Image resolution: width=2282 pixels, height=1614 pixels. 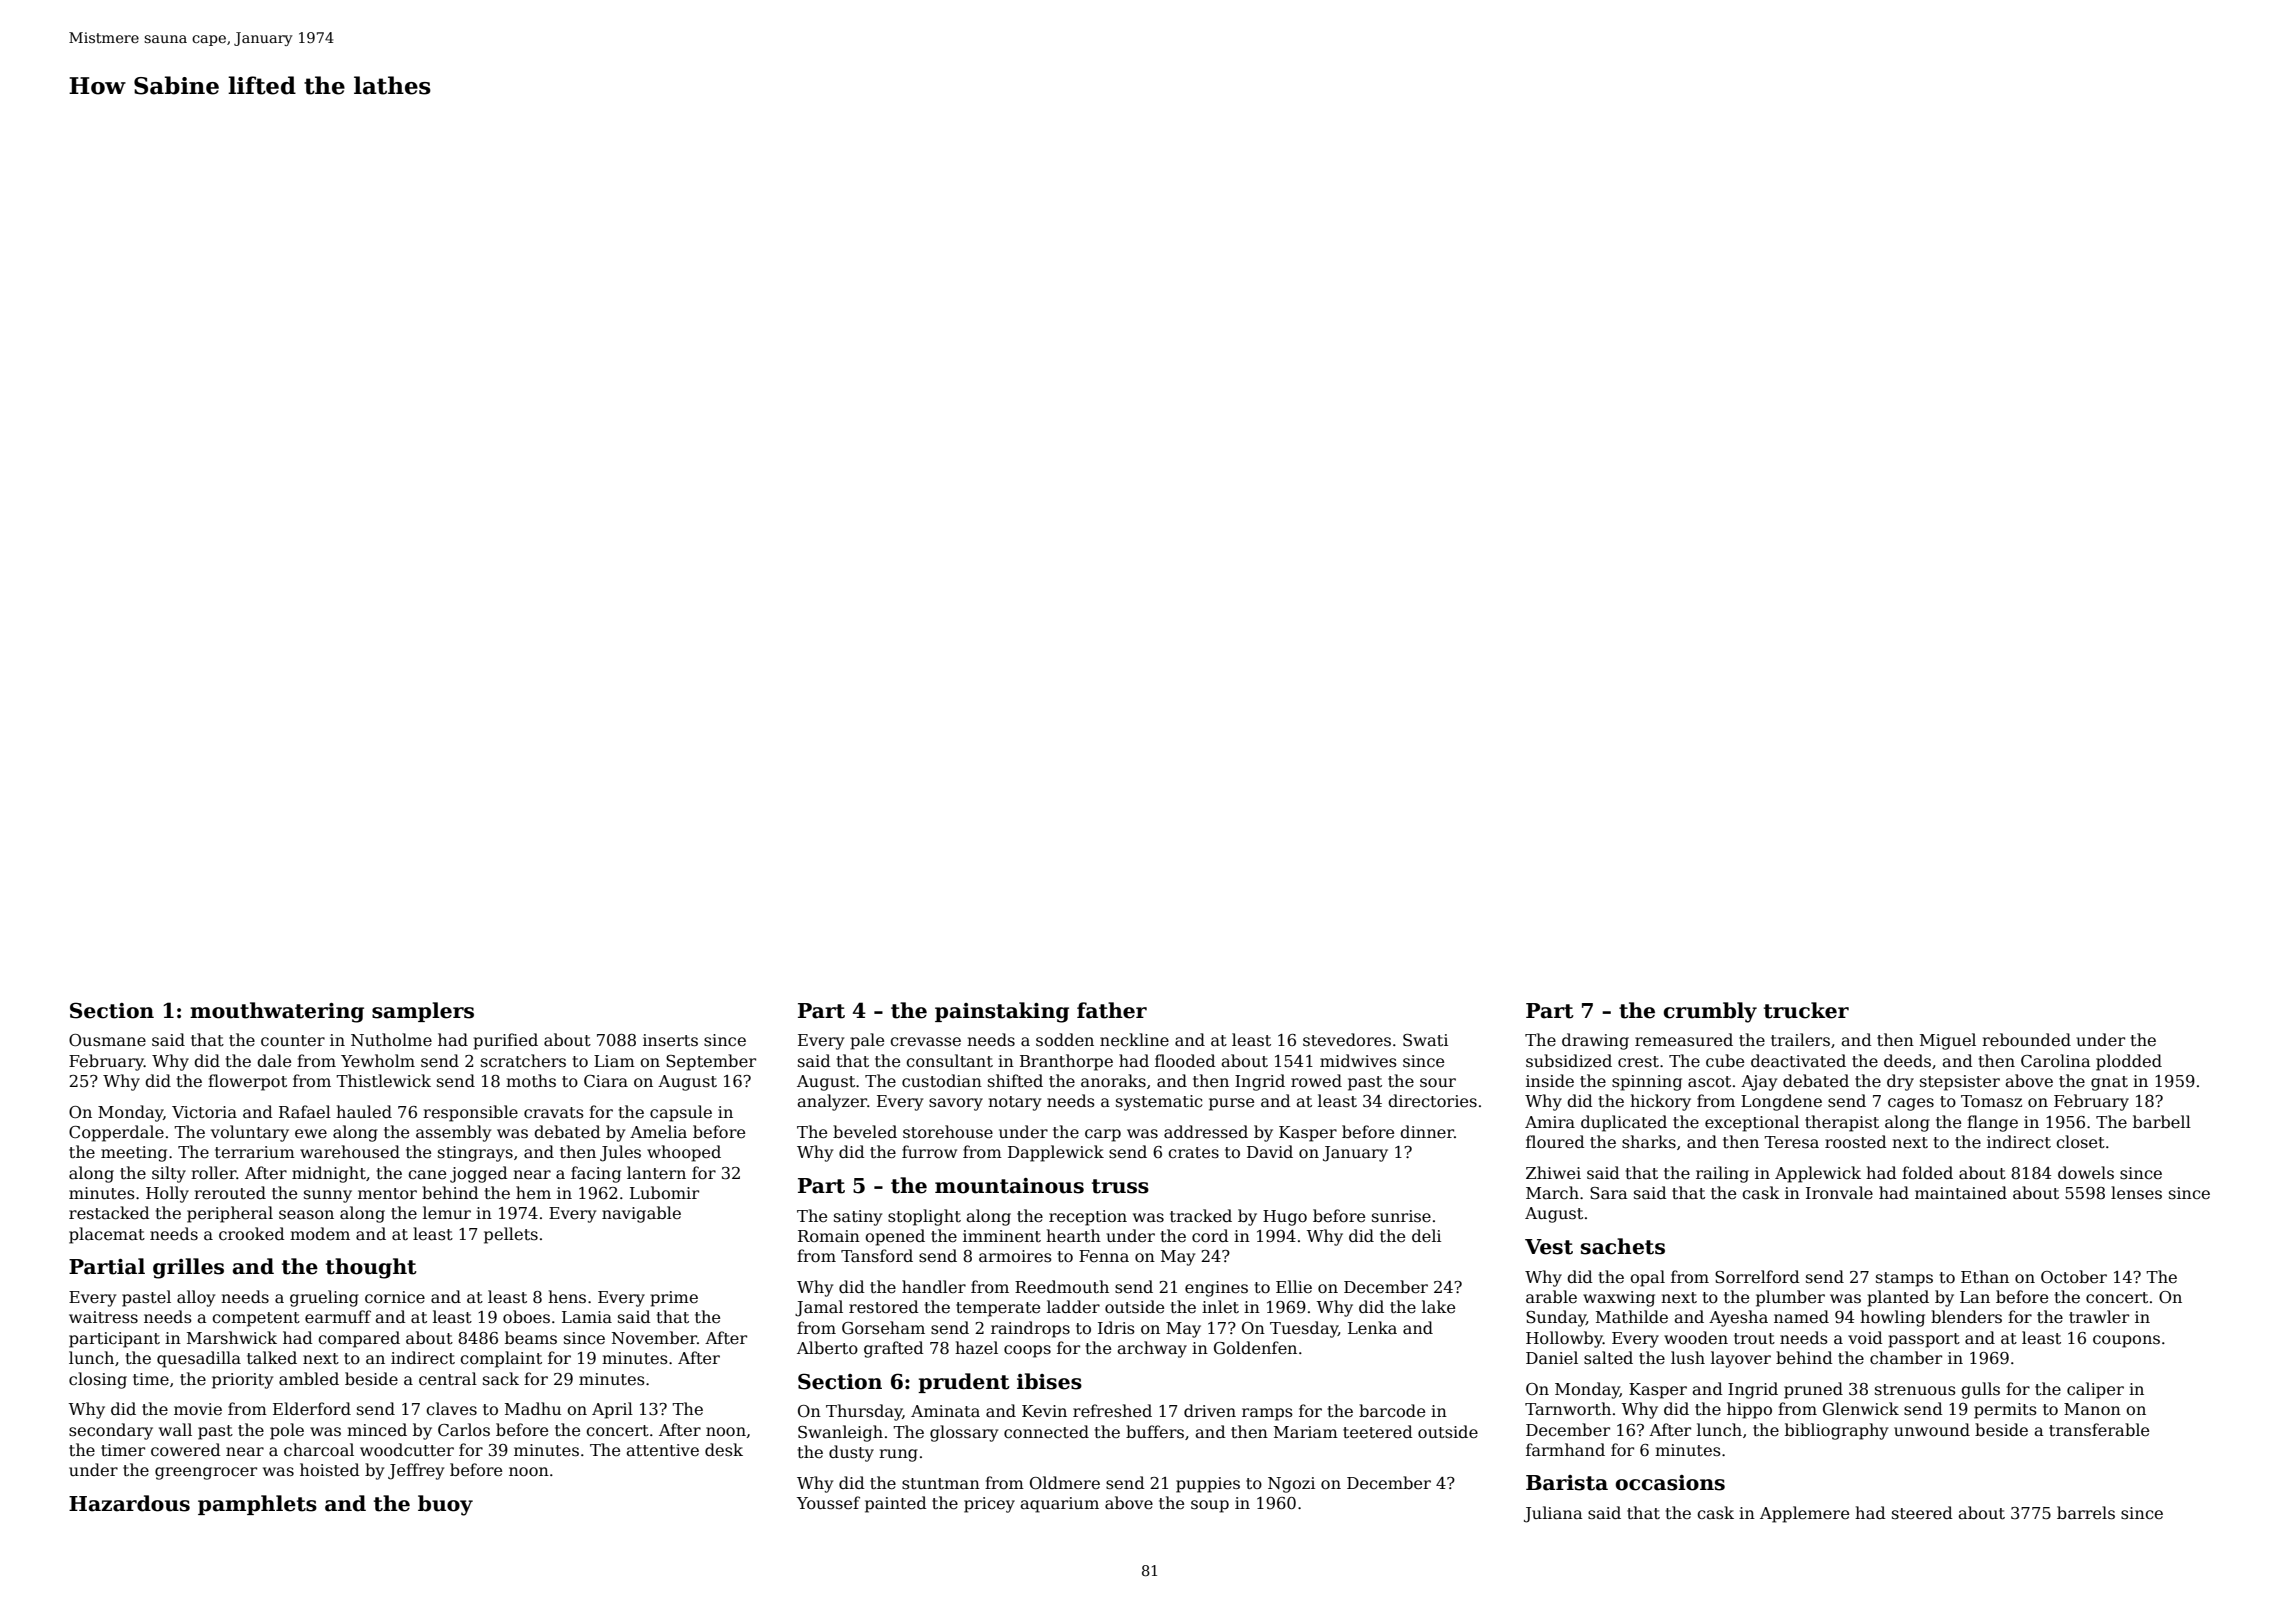 I want to click on Sorrelford, so click(x=1757, y=1276).
